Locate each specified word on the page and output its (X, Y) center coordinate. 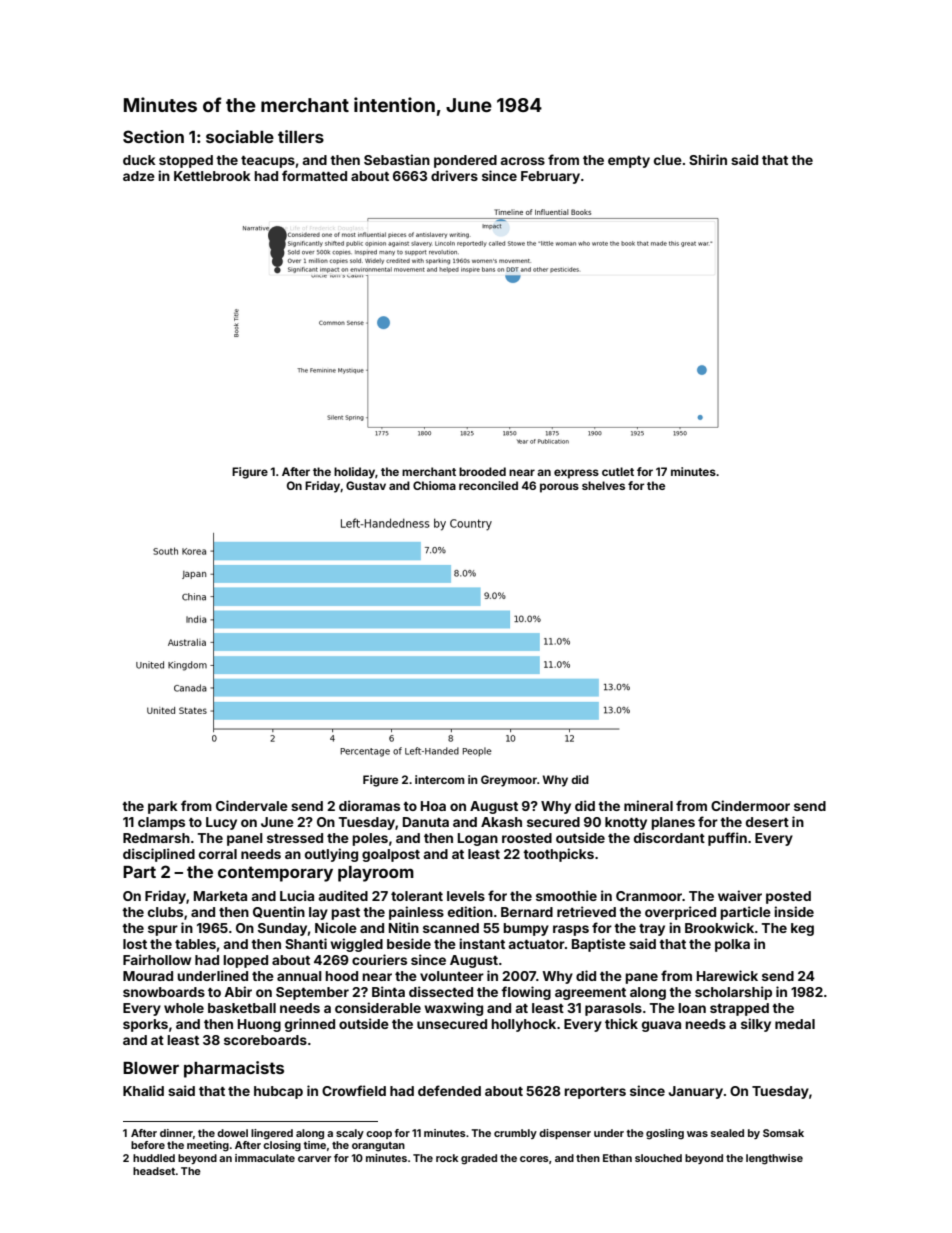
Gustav (366, 485)
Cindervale (252, 805)
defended (449, 1090)
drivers (454, 175)
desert (767, 822)
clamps (161, 823)
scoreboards (265, 1040)
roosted (527, 838)
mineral (648, 805)
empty (629, 162)
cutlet (618, 471)
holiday (354, 473)
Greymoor (509, 781)
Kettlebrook (212, 176)
